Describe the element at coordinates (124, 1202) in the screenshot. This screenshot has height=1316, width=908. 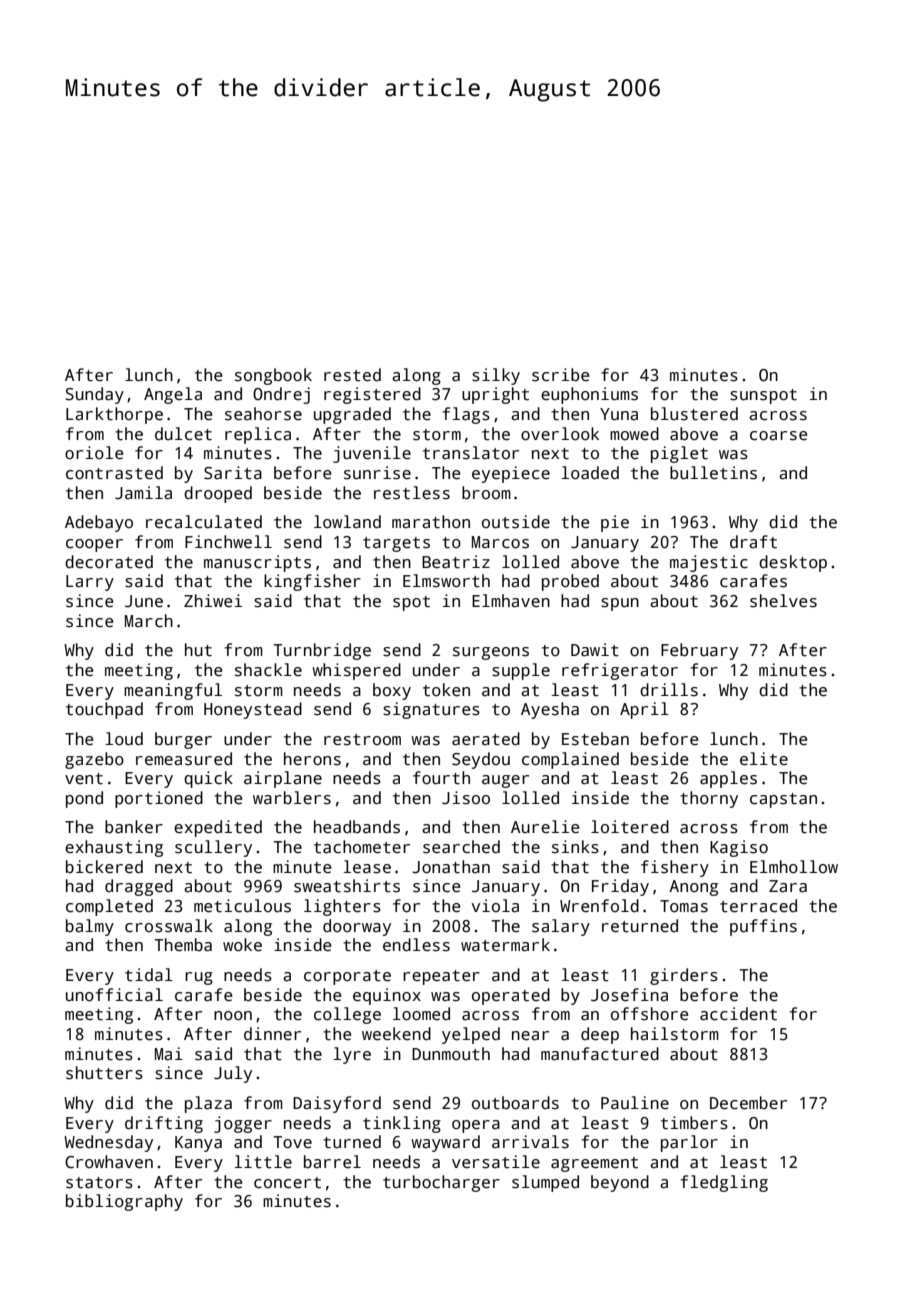
I see `bibliography` at that location.
